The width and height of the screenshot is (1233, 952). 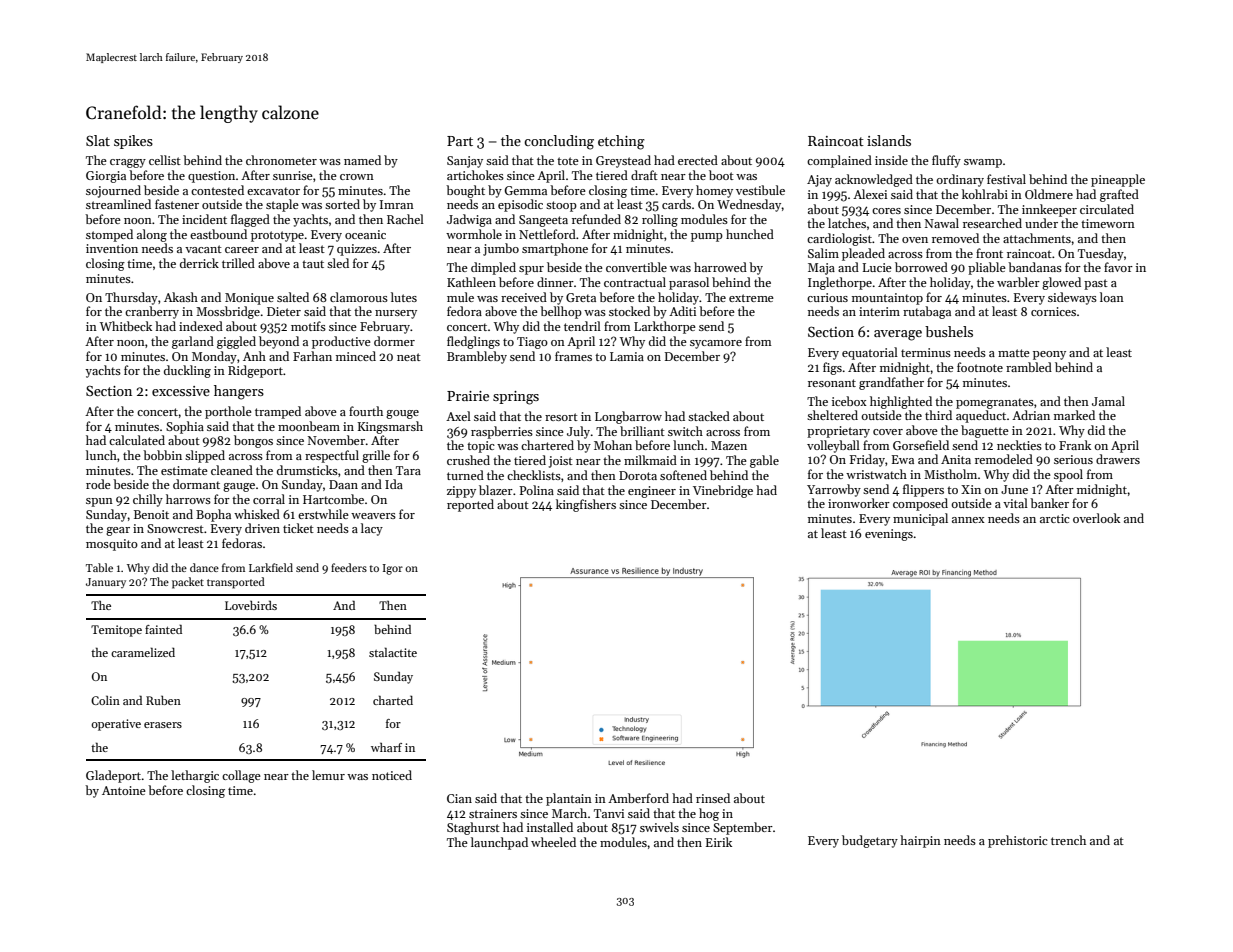 What do you see at coordinates (627, 356) in the screenshot?
I see `Lamia` at bounding box center [627, 356].
